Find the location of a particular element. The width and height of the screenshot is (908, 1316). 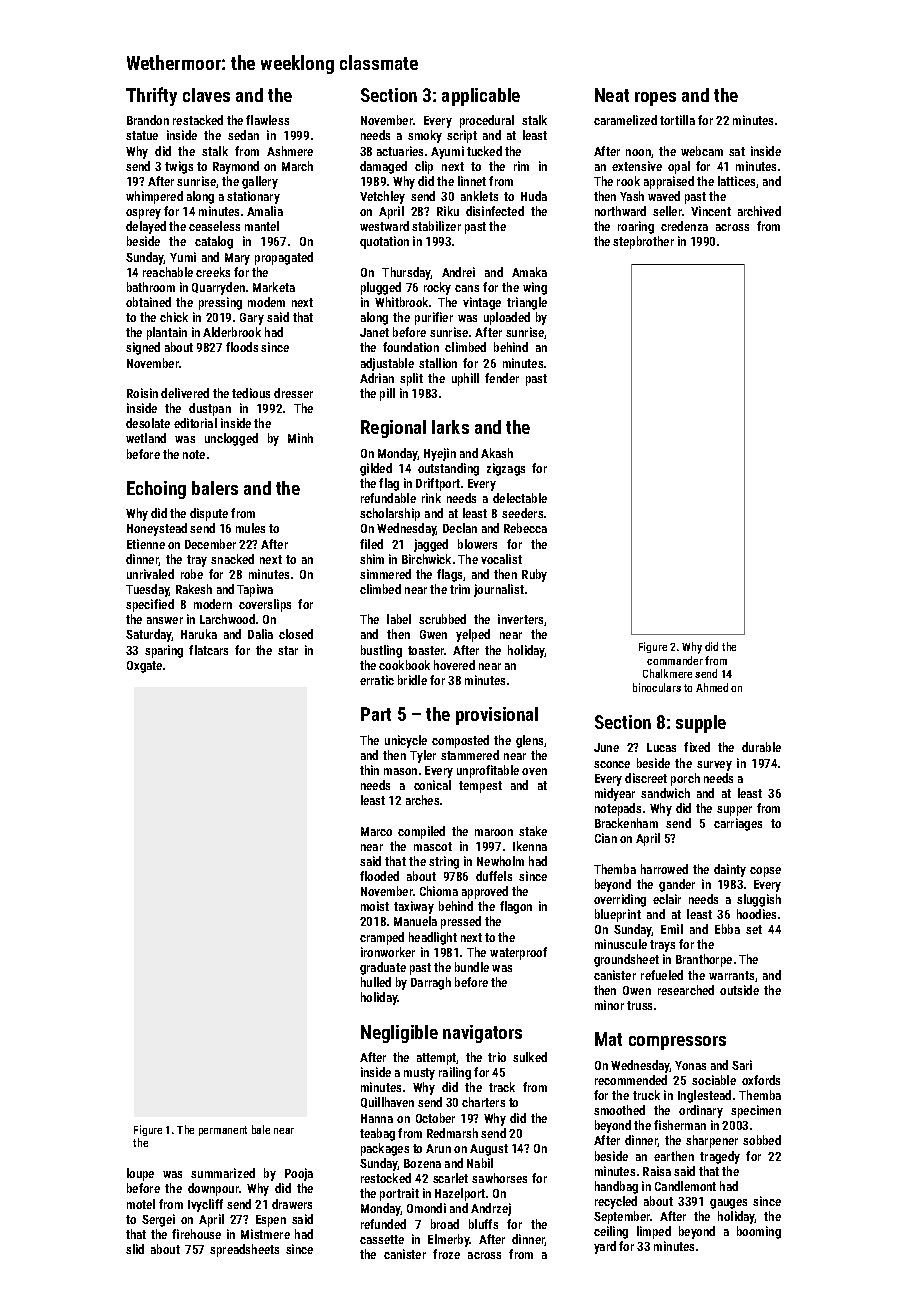

commander is located at coordinates (675, 660).
